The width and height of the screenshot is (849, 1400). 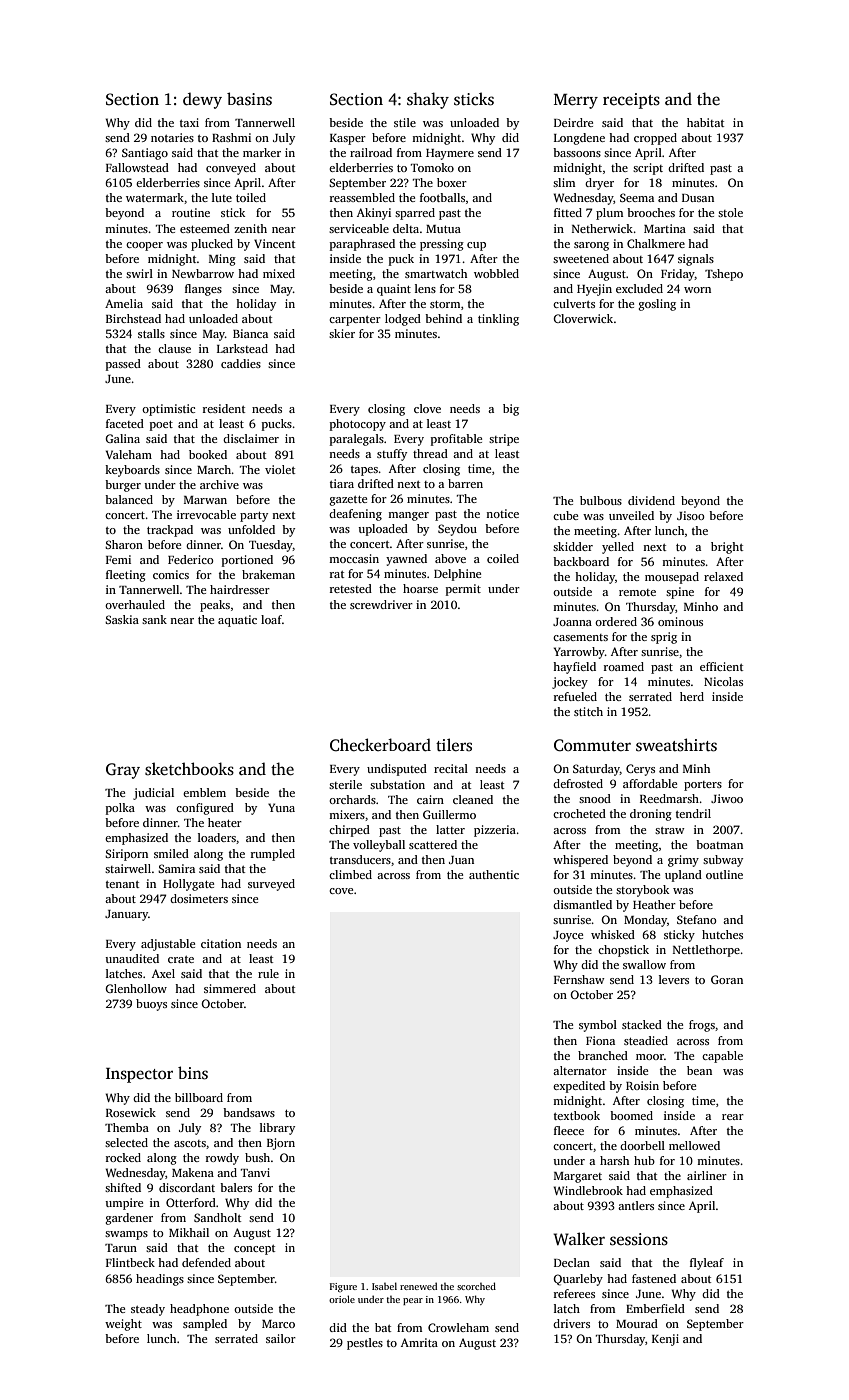 What do you see at coordinates (613, 934) in the screenshot?
I see `whisked` at bounding box center [613, 934].
